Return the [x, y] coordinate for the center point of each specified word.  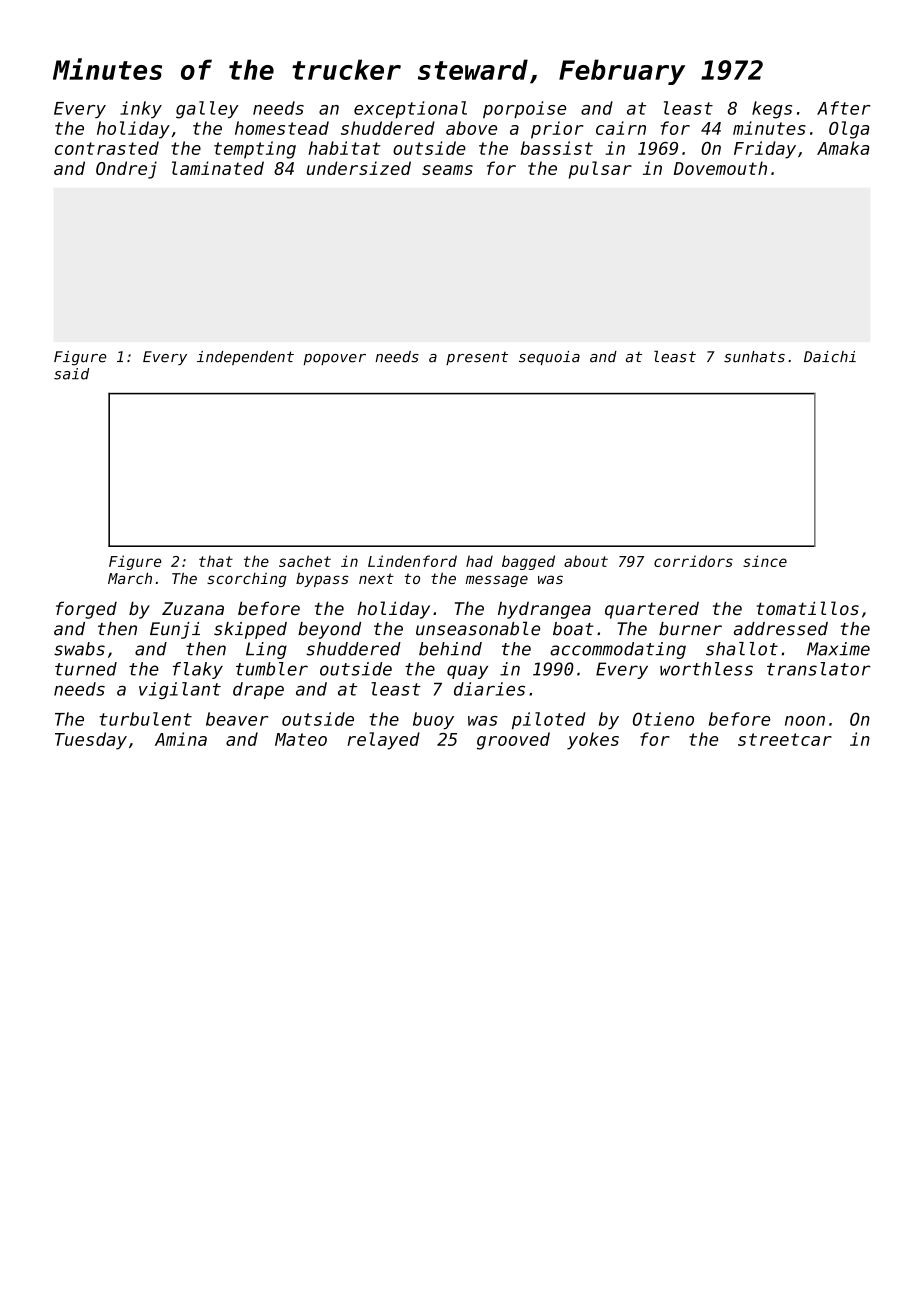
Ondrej [126, 170]
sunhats [754, 357]
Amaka [843, 148]
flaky [198, 670]
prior [557, 130]
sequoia [549, 358]
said [71, 374]
